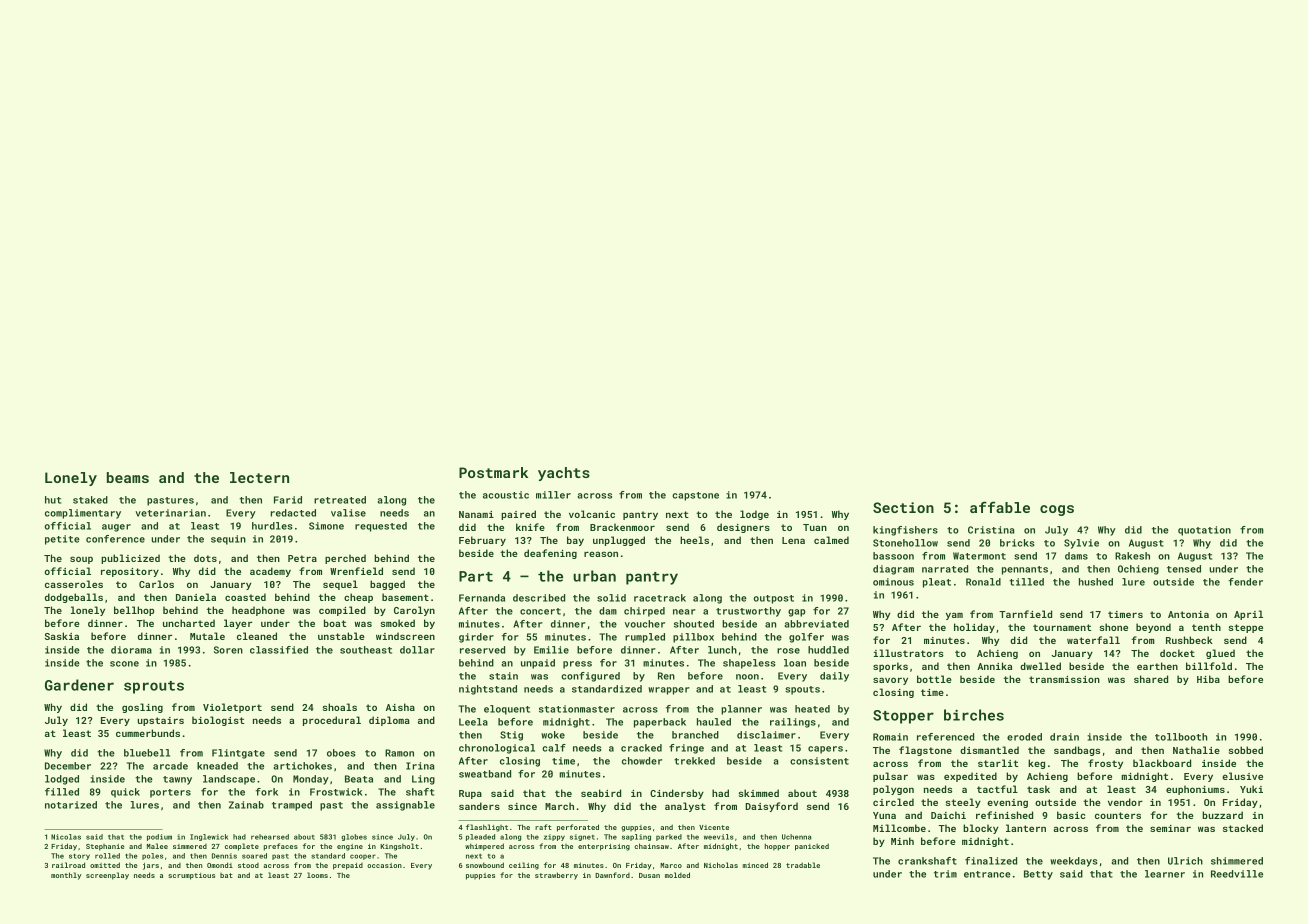 Image resolution: width=1308 pixels, height=924 pixels. Describe the element at coordinates (128, 477) in the image. I see `beams` at that location.
